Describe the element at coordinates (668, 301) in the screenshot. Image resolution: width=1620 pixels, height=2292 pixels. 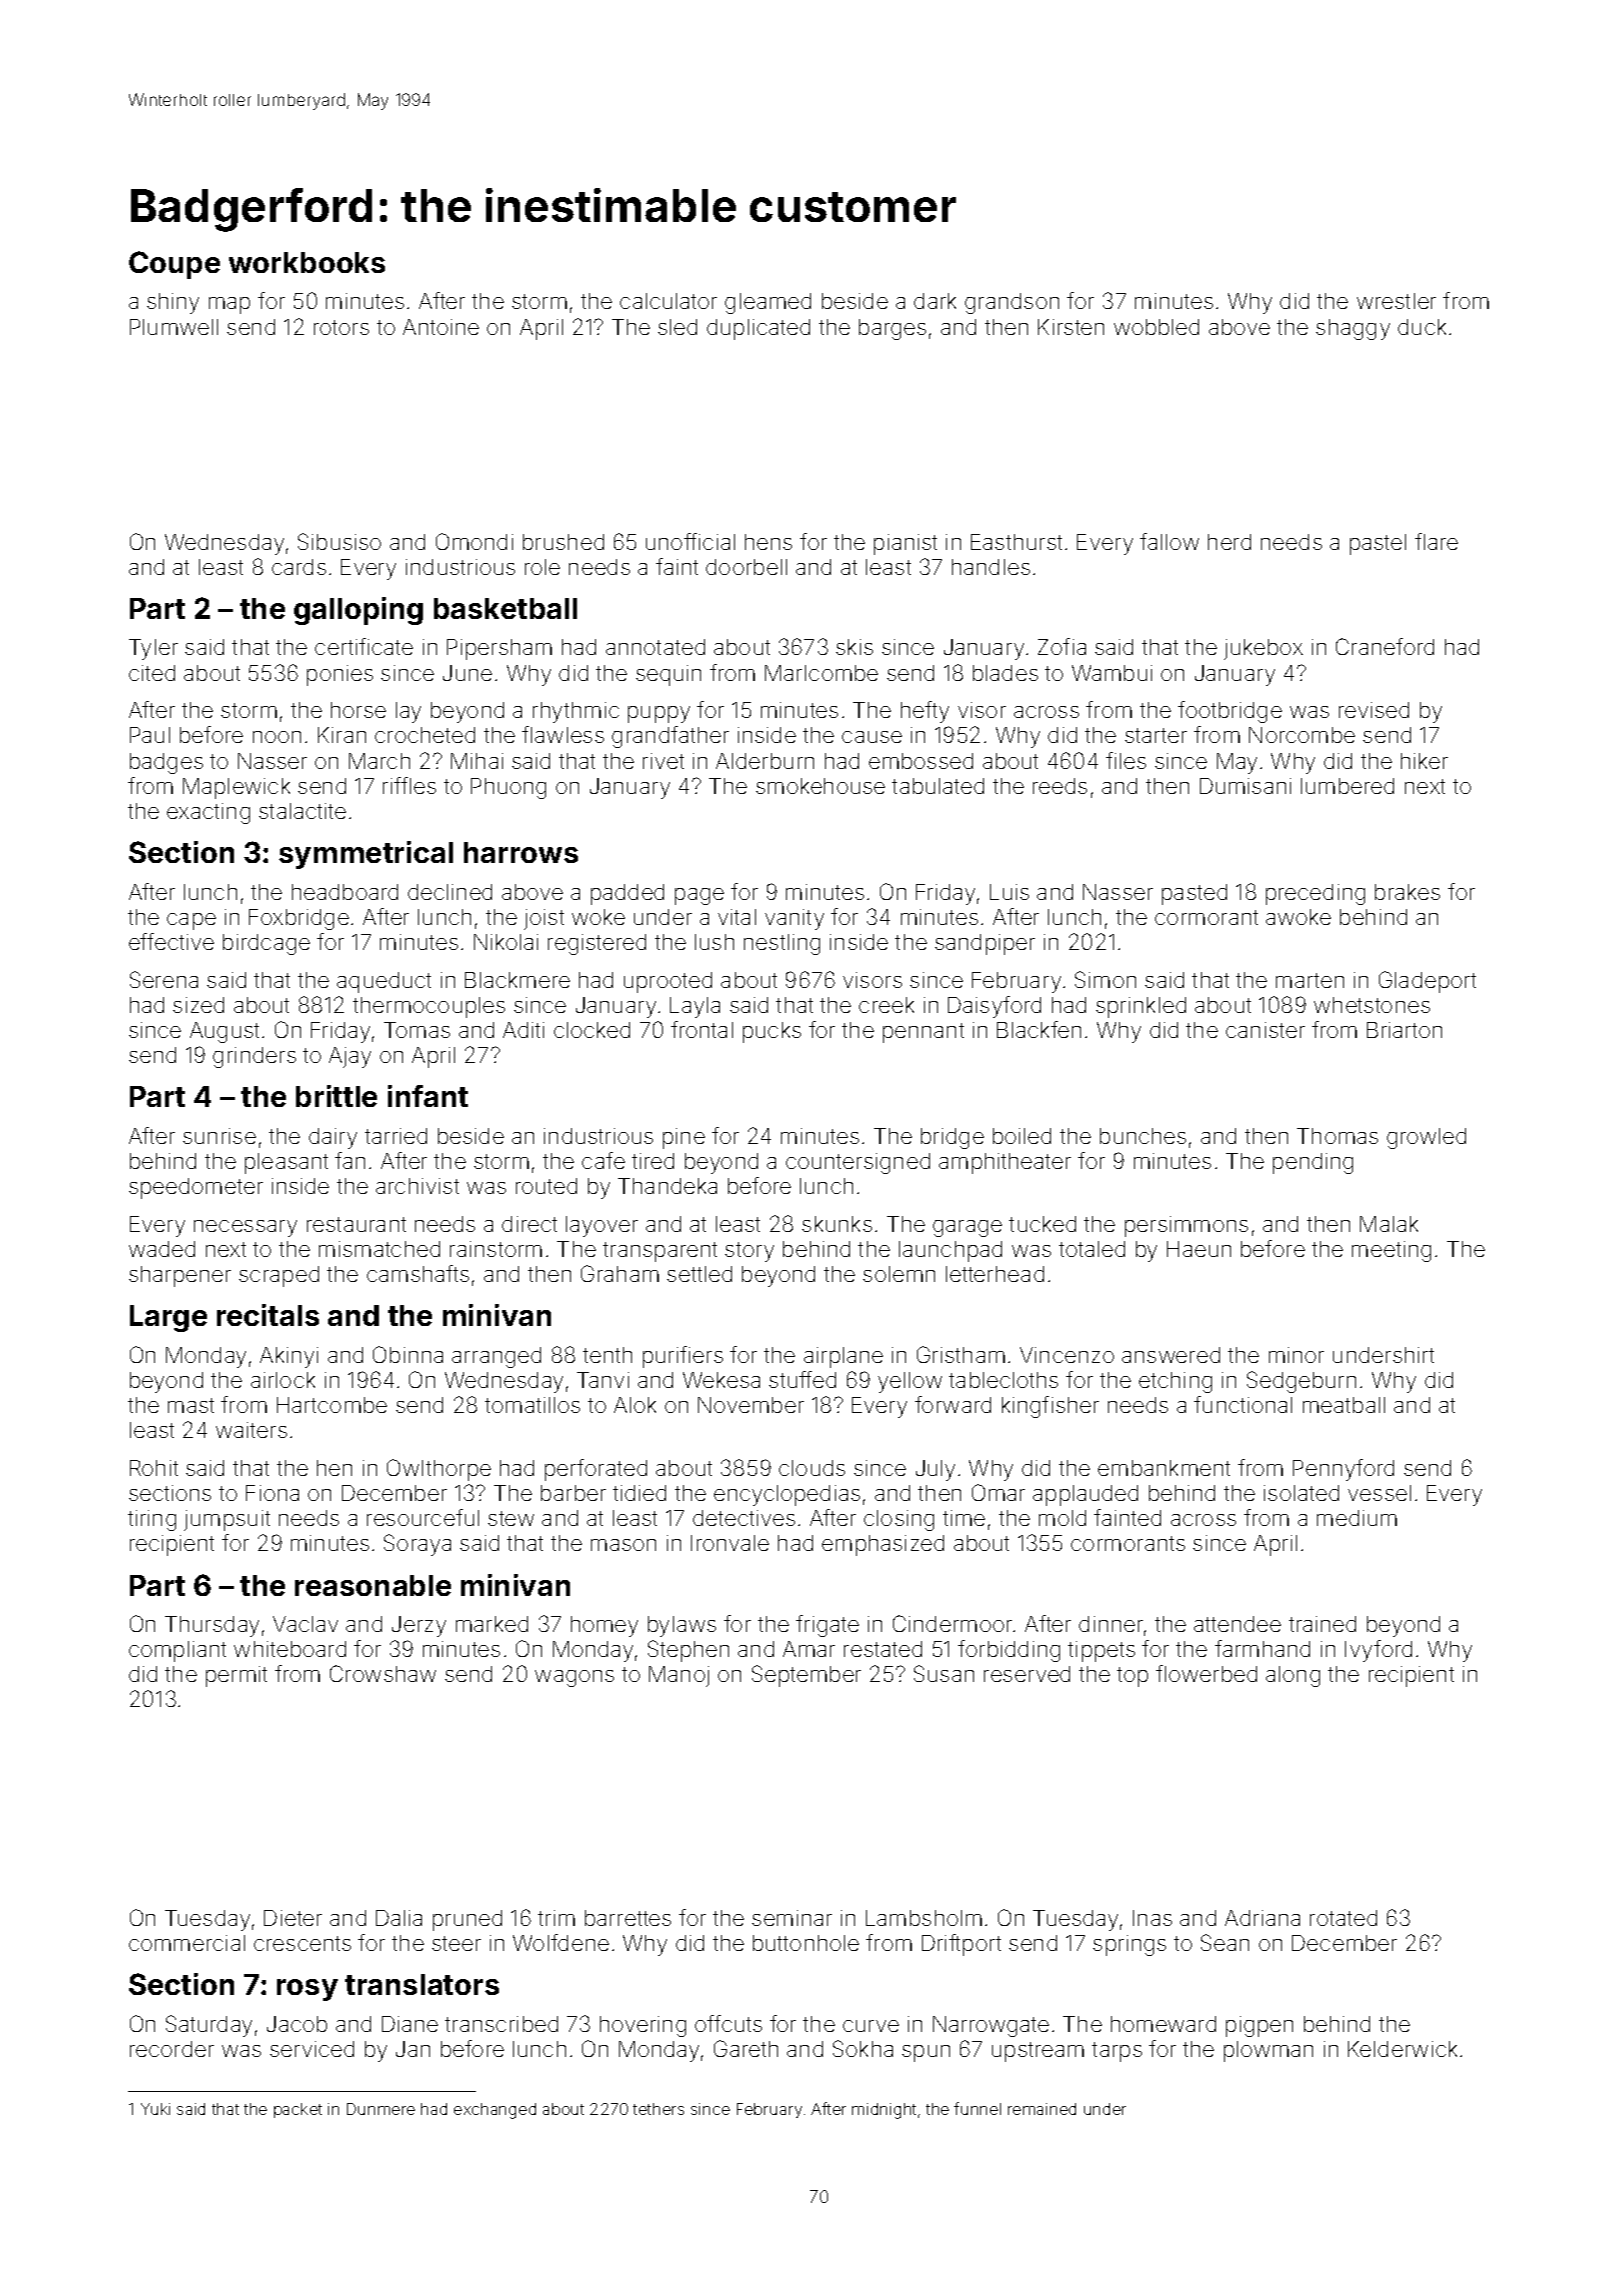
I see `calculator` at that location.
